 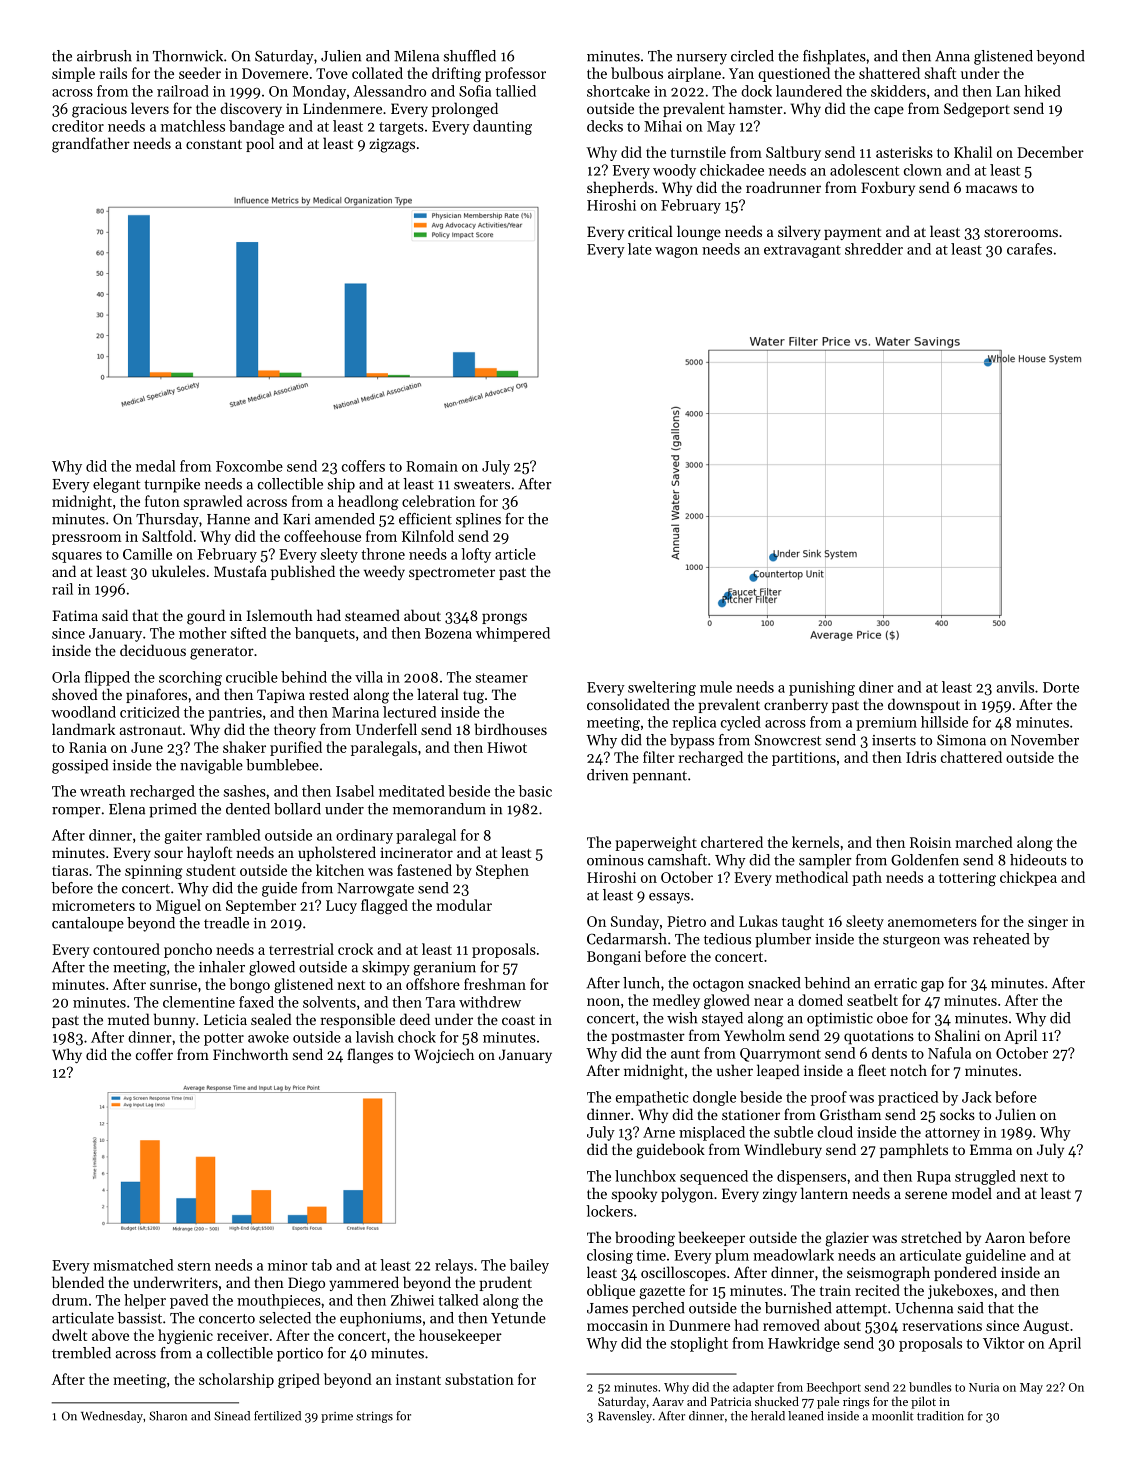 What do you see at coordinates (930, 842) in the page?
I see `Roisin` at bounding box center [930, 842].
